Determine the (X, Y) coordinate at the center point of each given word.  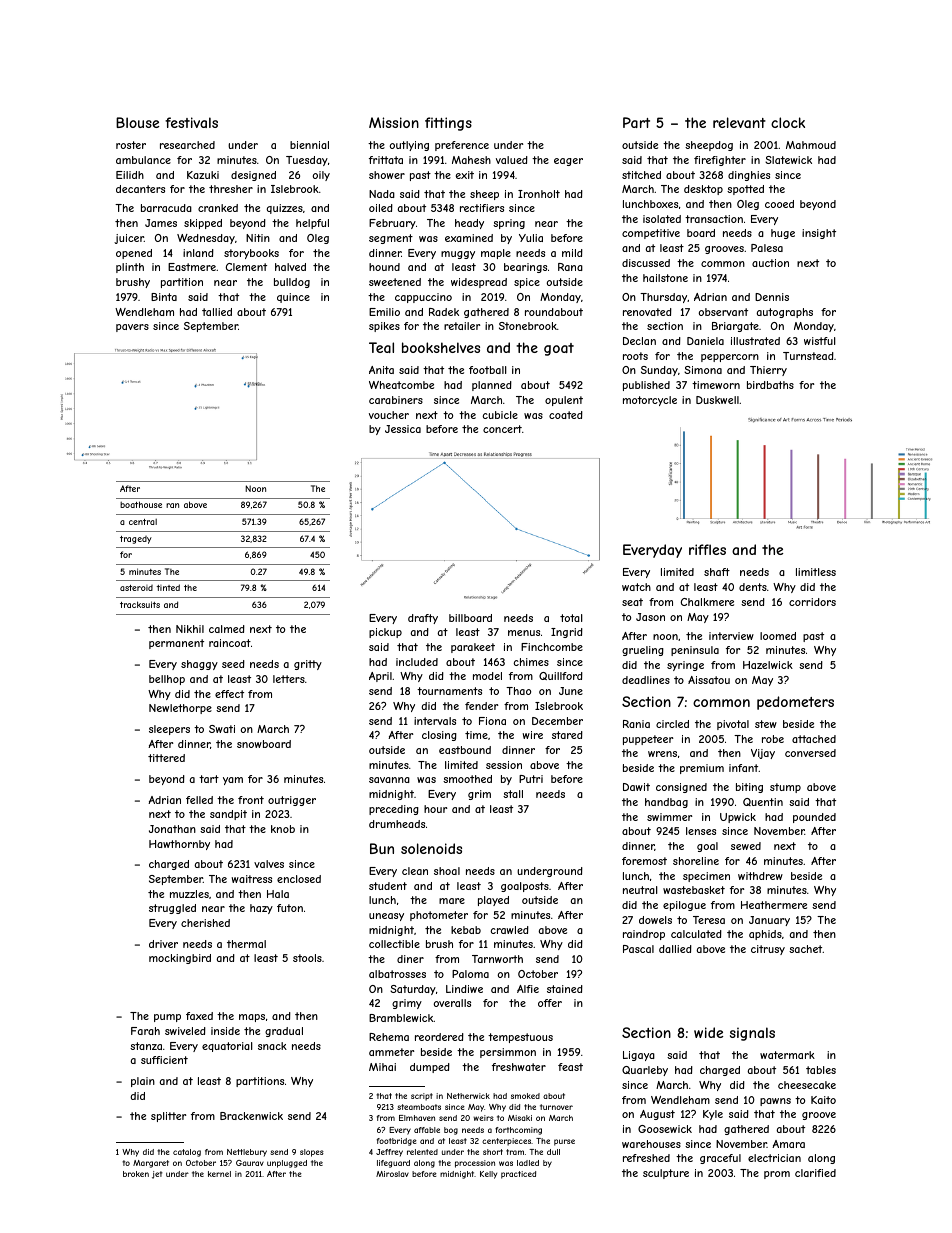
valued (512, 160)
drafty (423, 619)
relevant (739, 122)
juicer (129, 239)
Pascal (638, 949)
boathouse (141, 504)
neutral (640, 890)
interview (731, 636)
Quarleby (645, 1071)
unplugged (287, 1164)
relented (422, 1152)
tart (209, 779)
